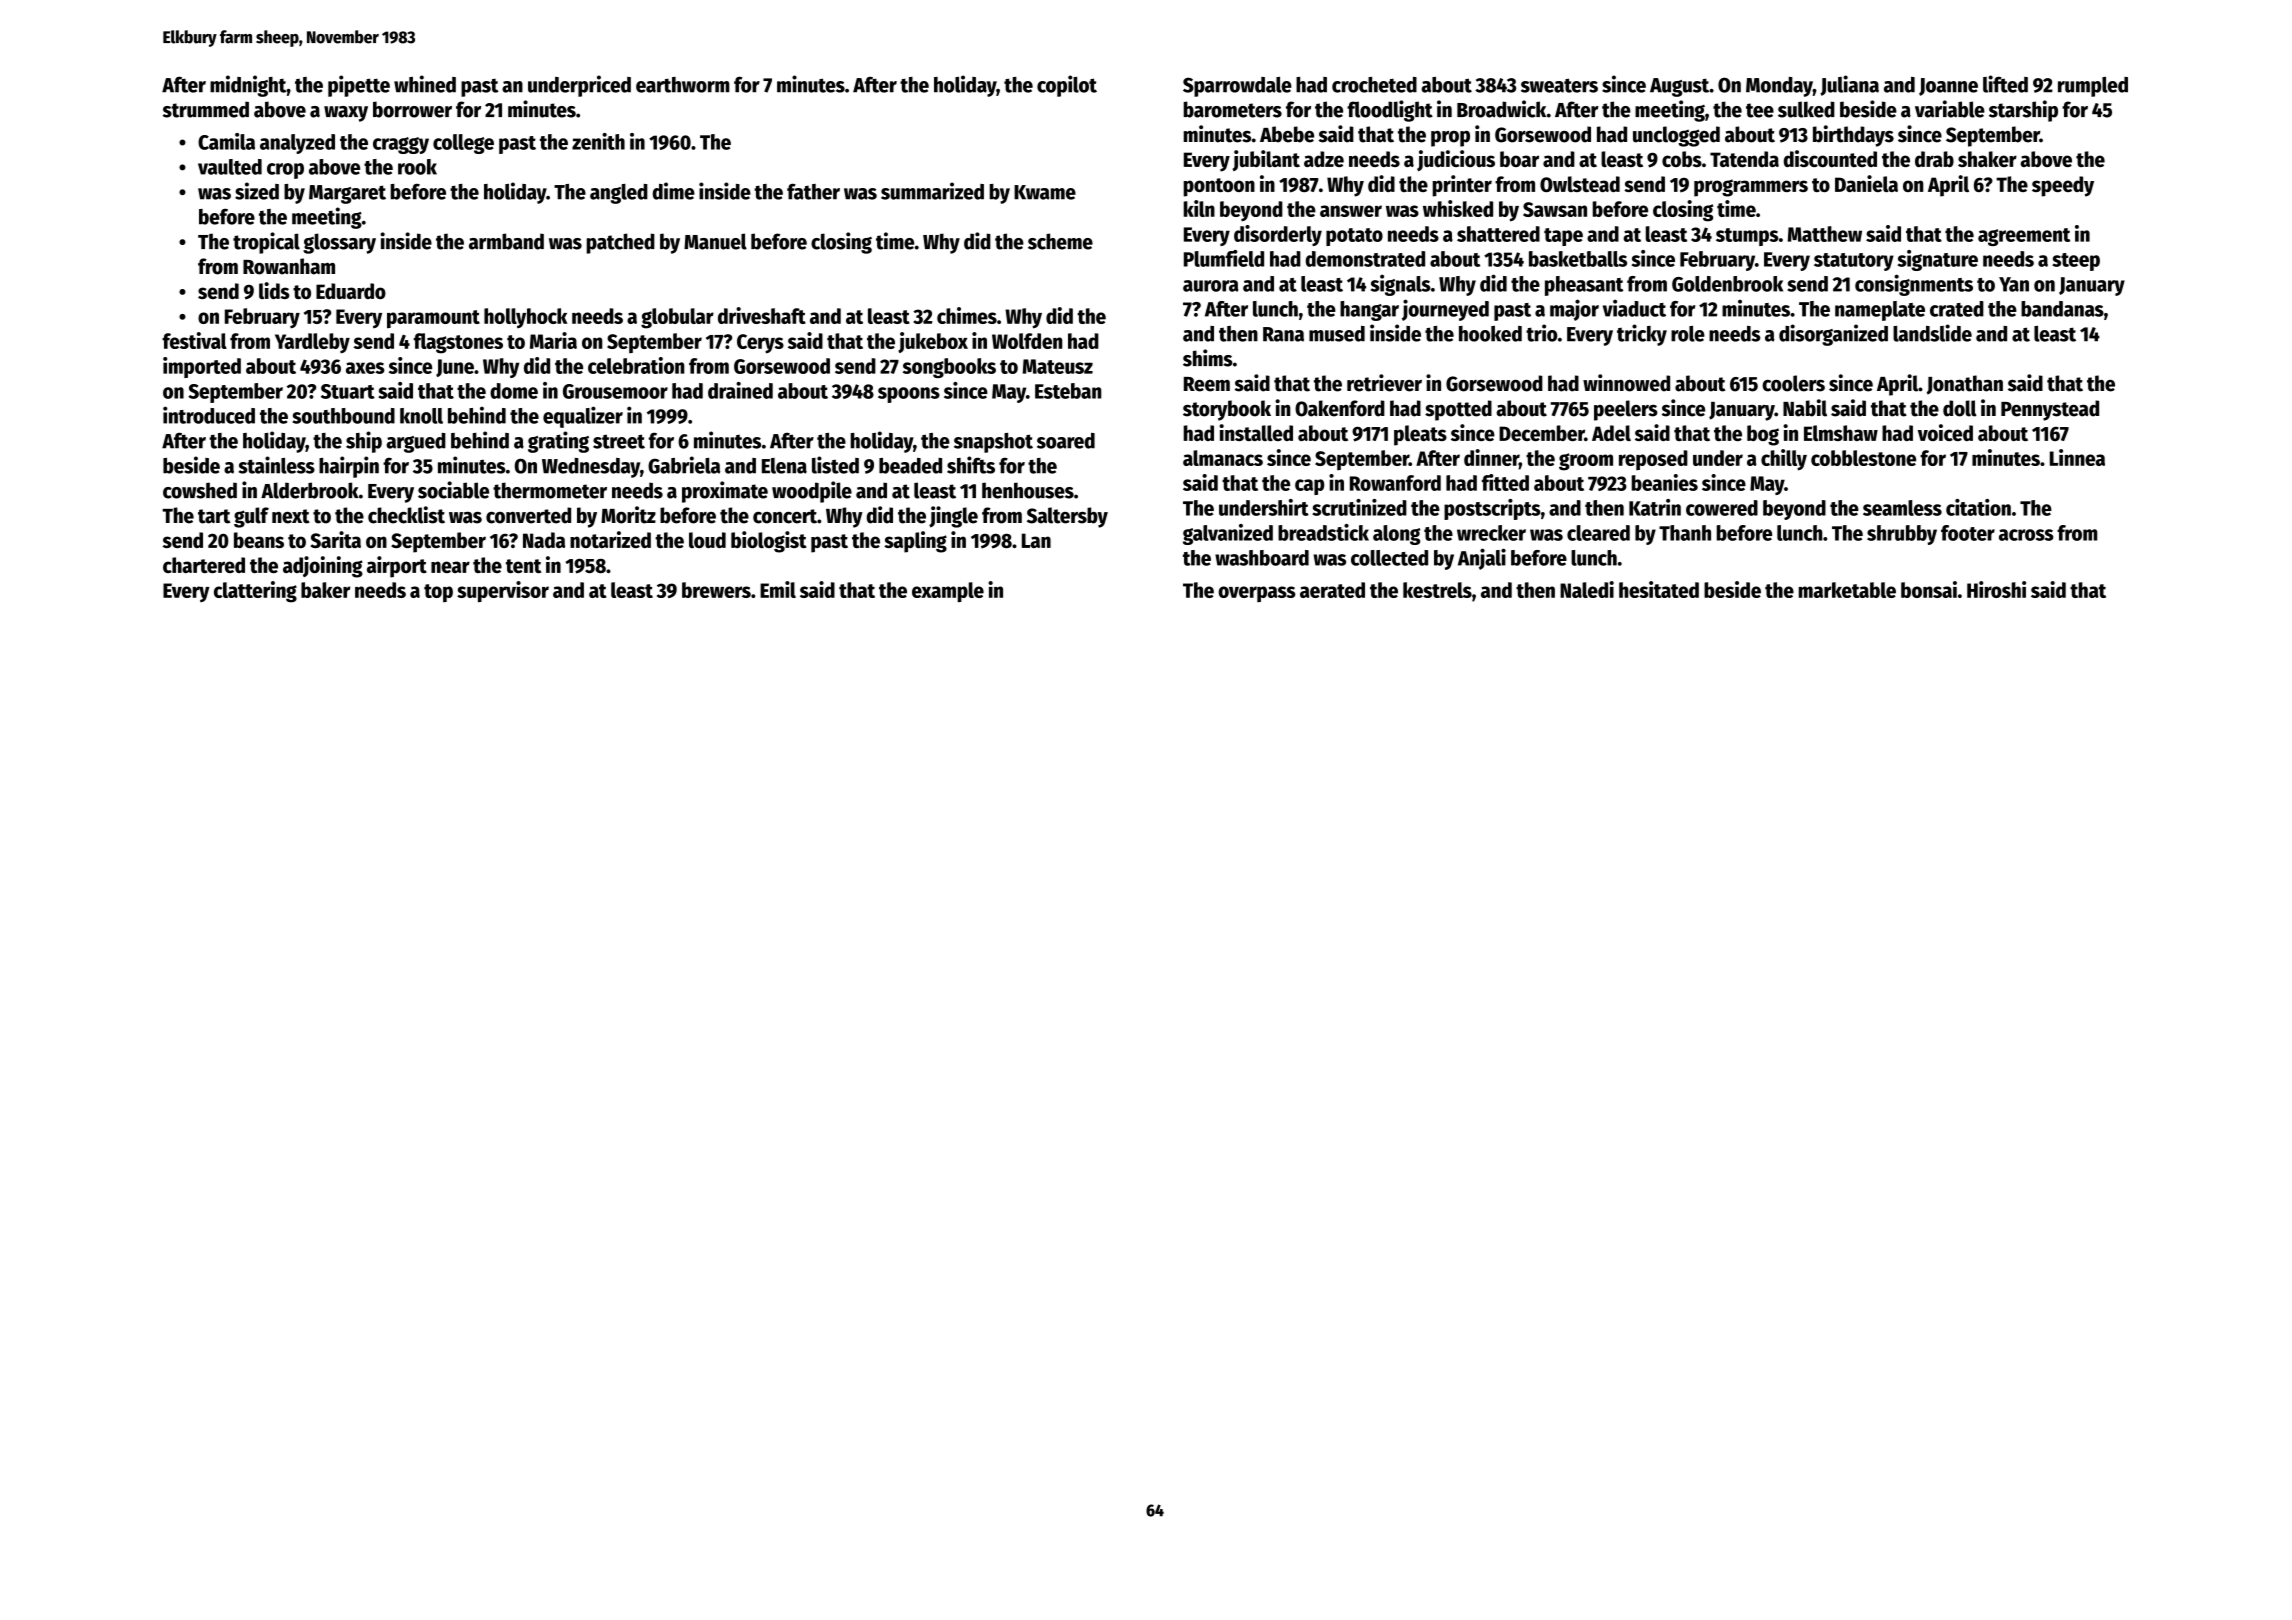 The height and width of the page is (1620, 2292). I want to click on armband, so click(506, 241).
